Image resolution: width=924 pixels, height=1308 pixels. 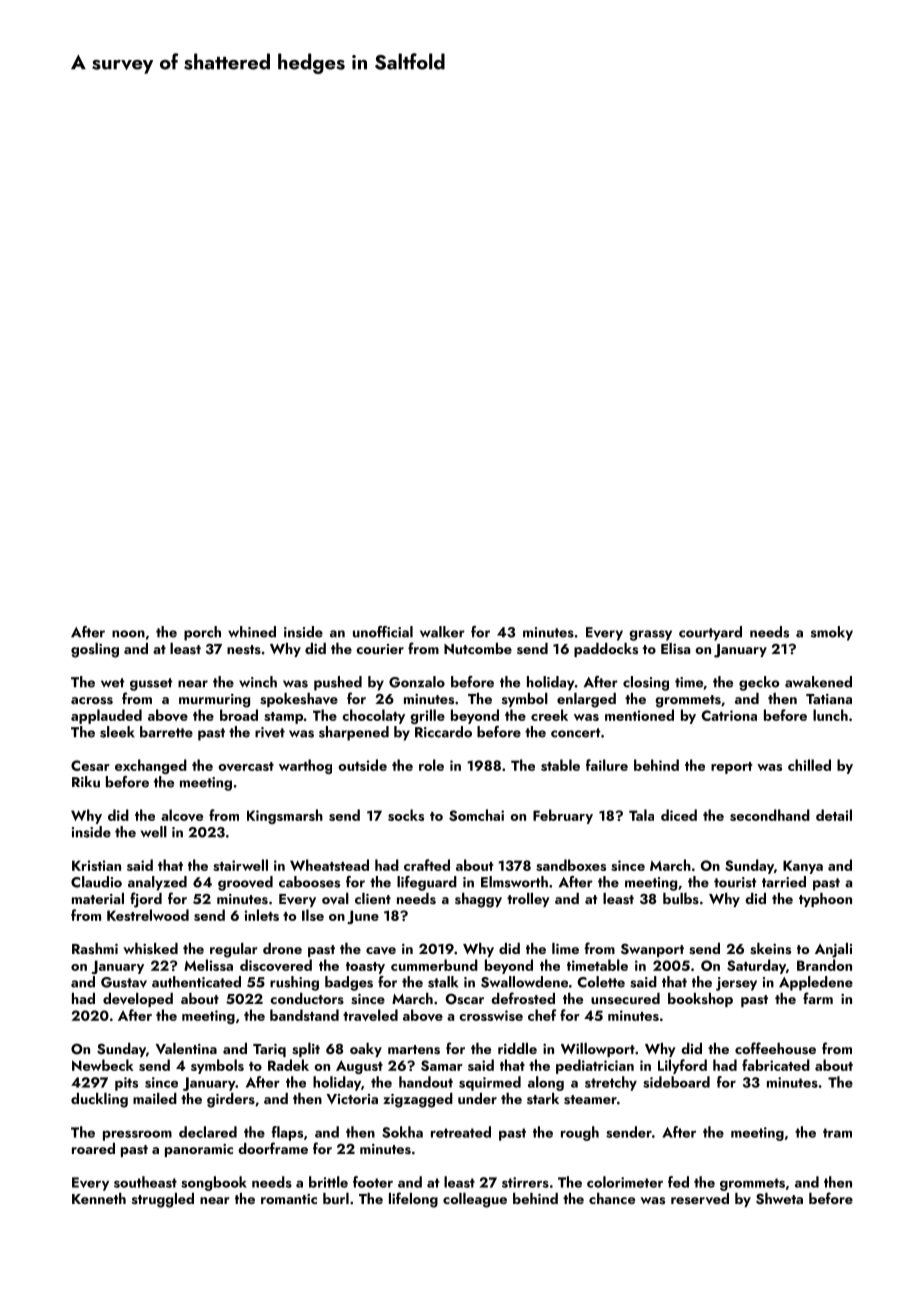 What do you see at coordinates (128, 634) in the page?
I see `noon` at bounding box center [128, 634].
